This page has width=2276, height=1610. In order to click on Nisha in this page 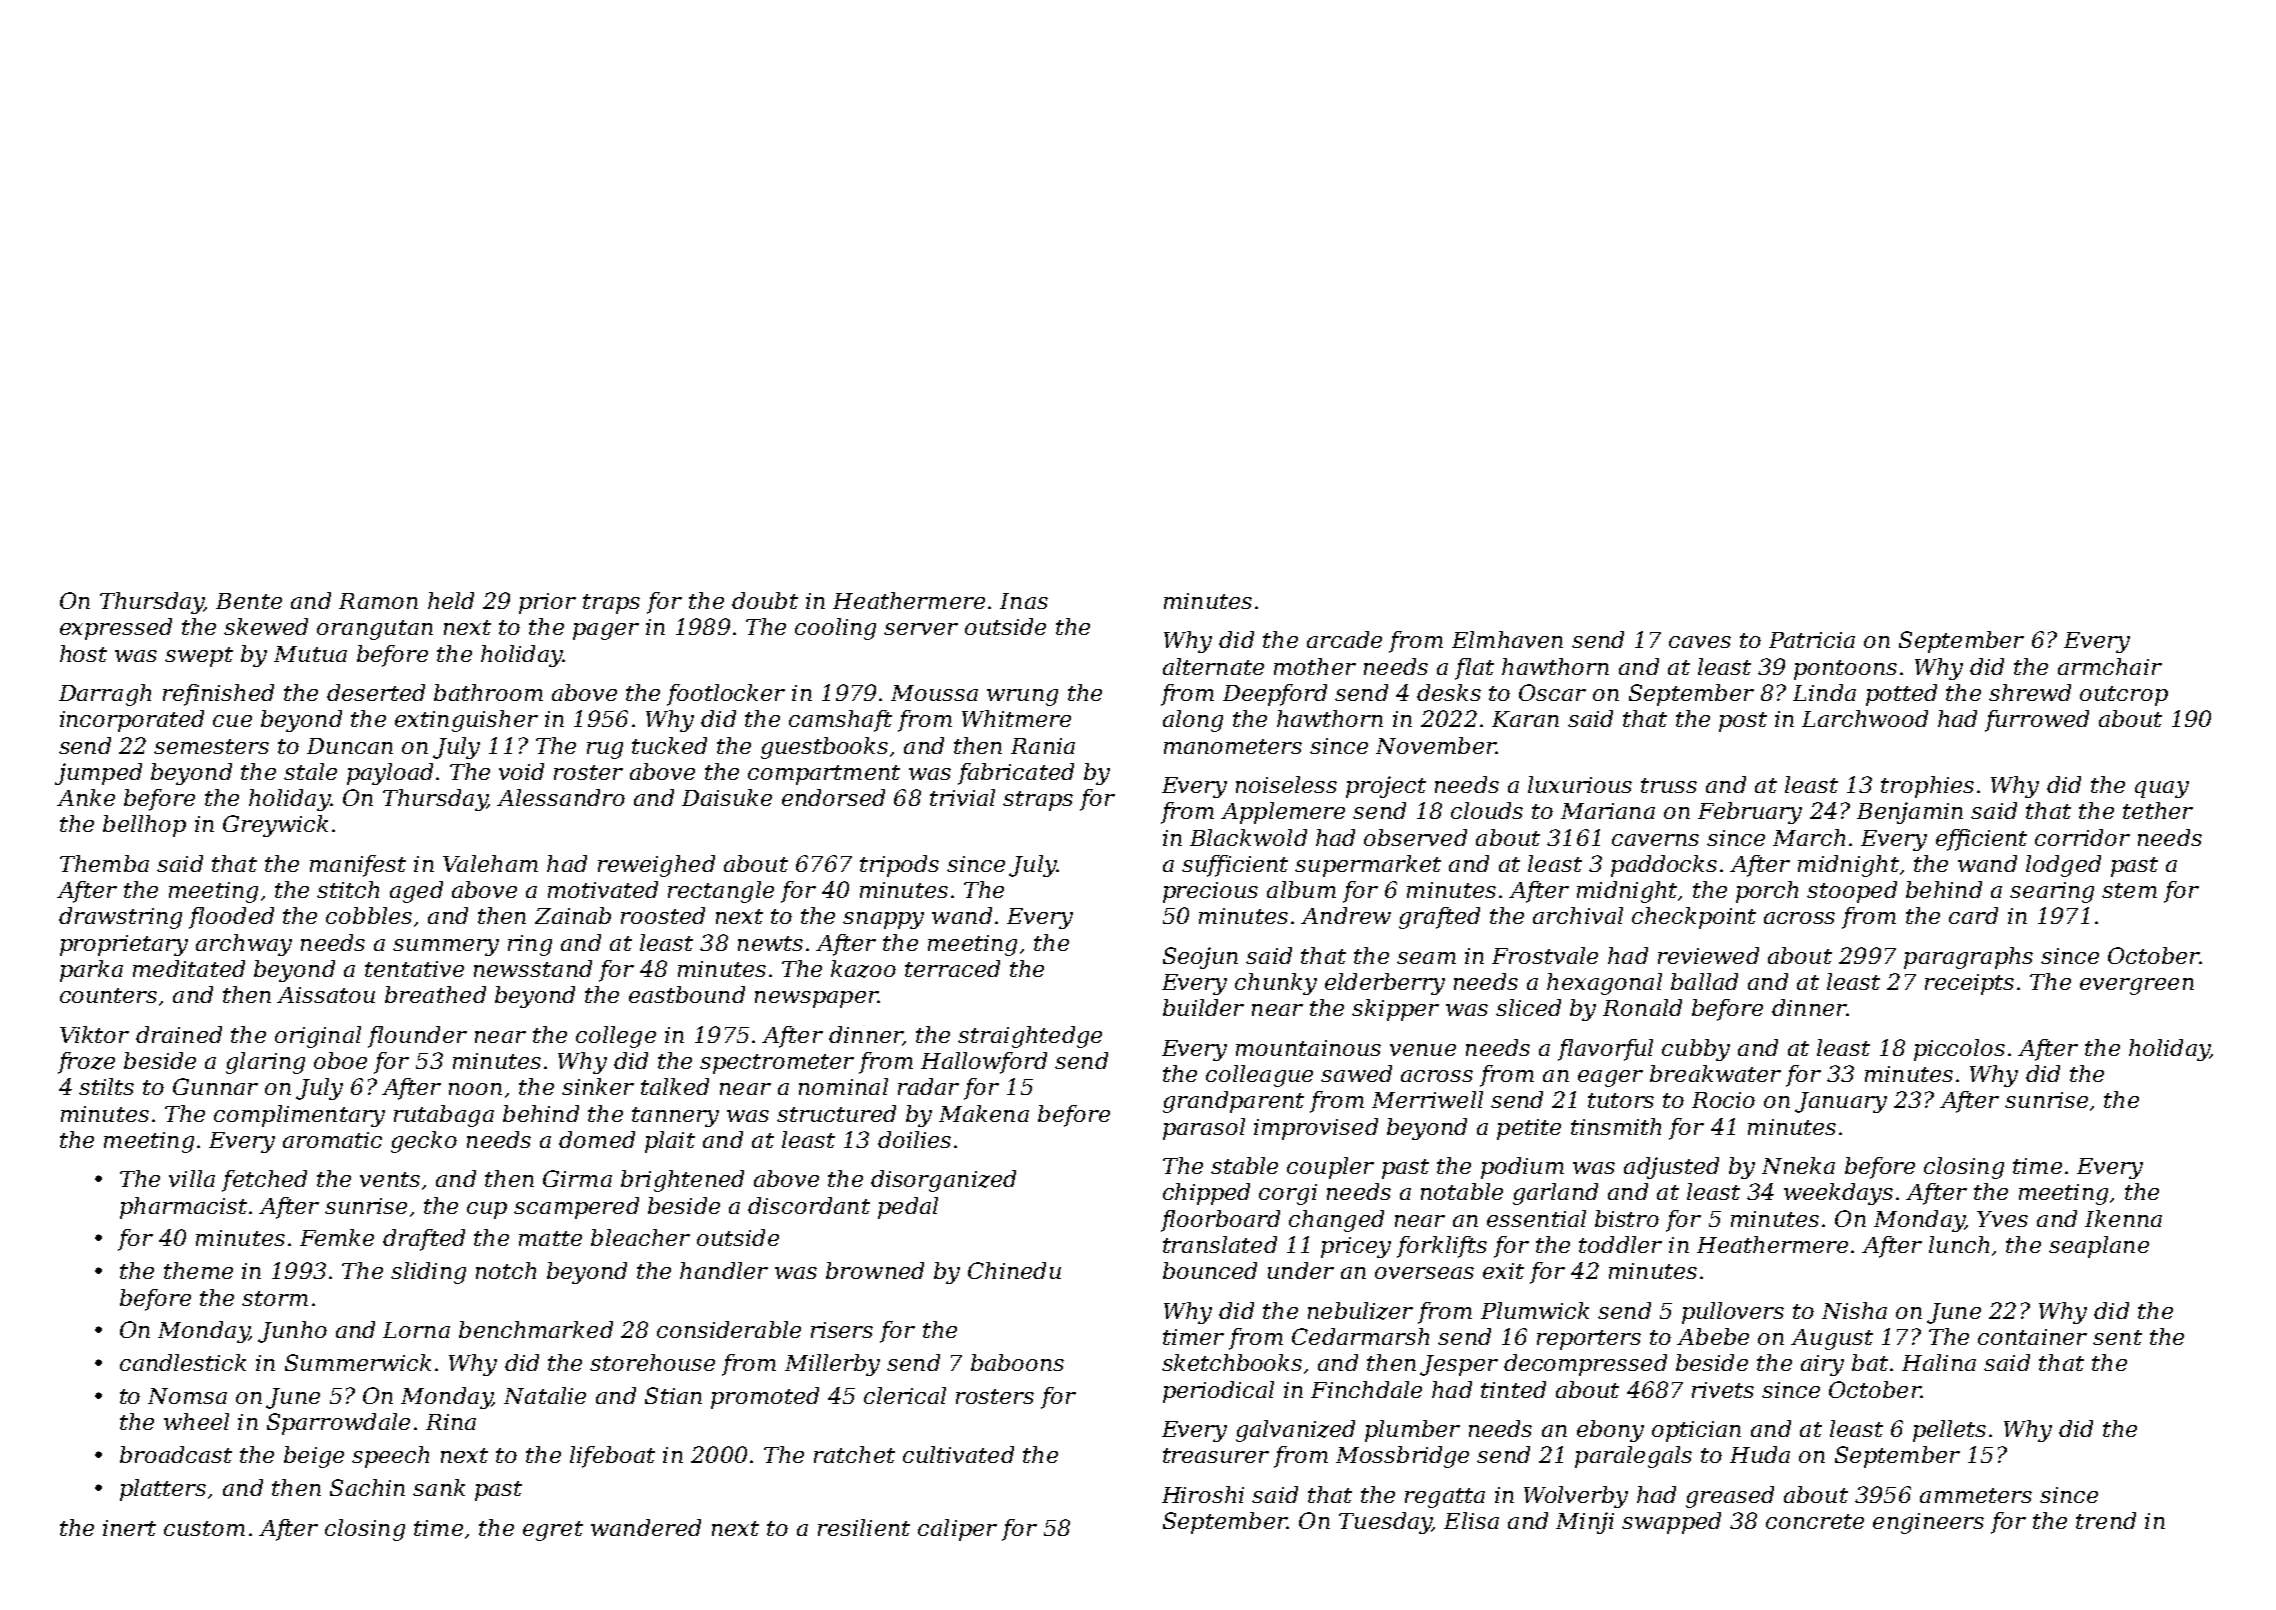, I will do `click(1854, 1310)`.
